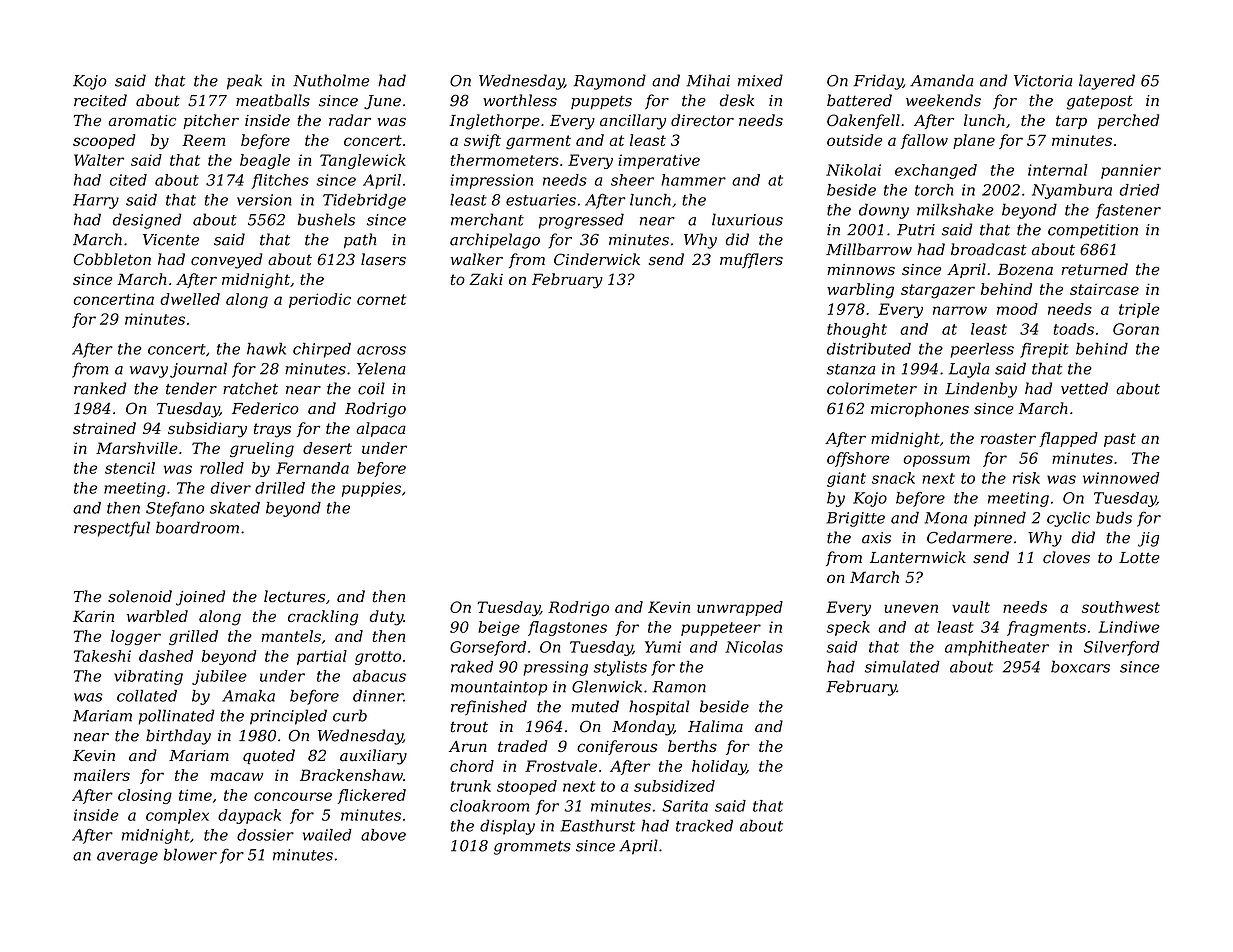  What do you see at coordinates (1100, 102) in the screenshot?
I see `gatepost` at bounding box center [1100, 102].
